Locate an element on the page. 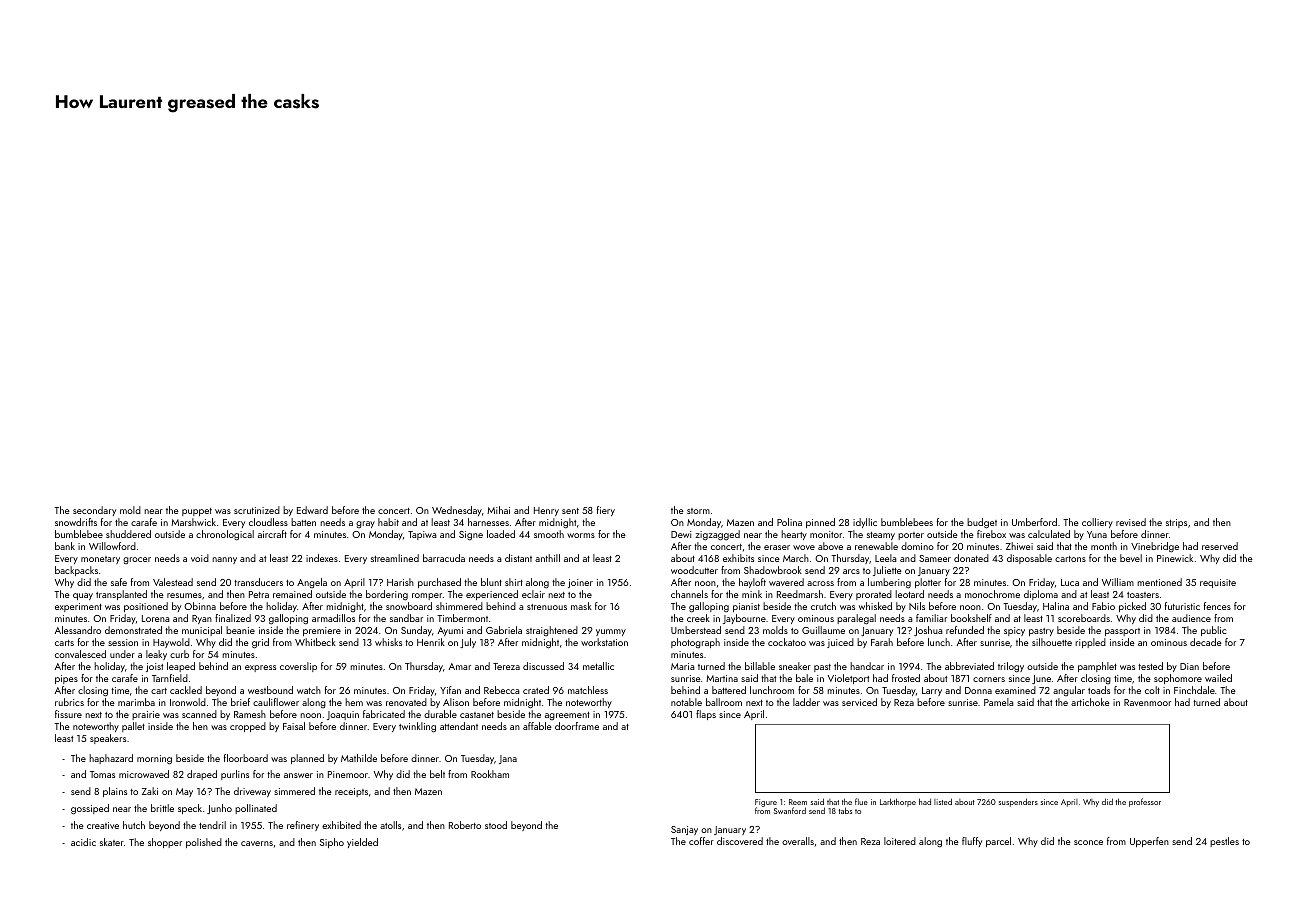 The image size is (1308, 924). Edward is located at coordinates (312, 510).
